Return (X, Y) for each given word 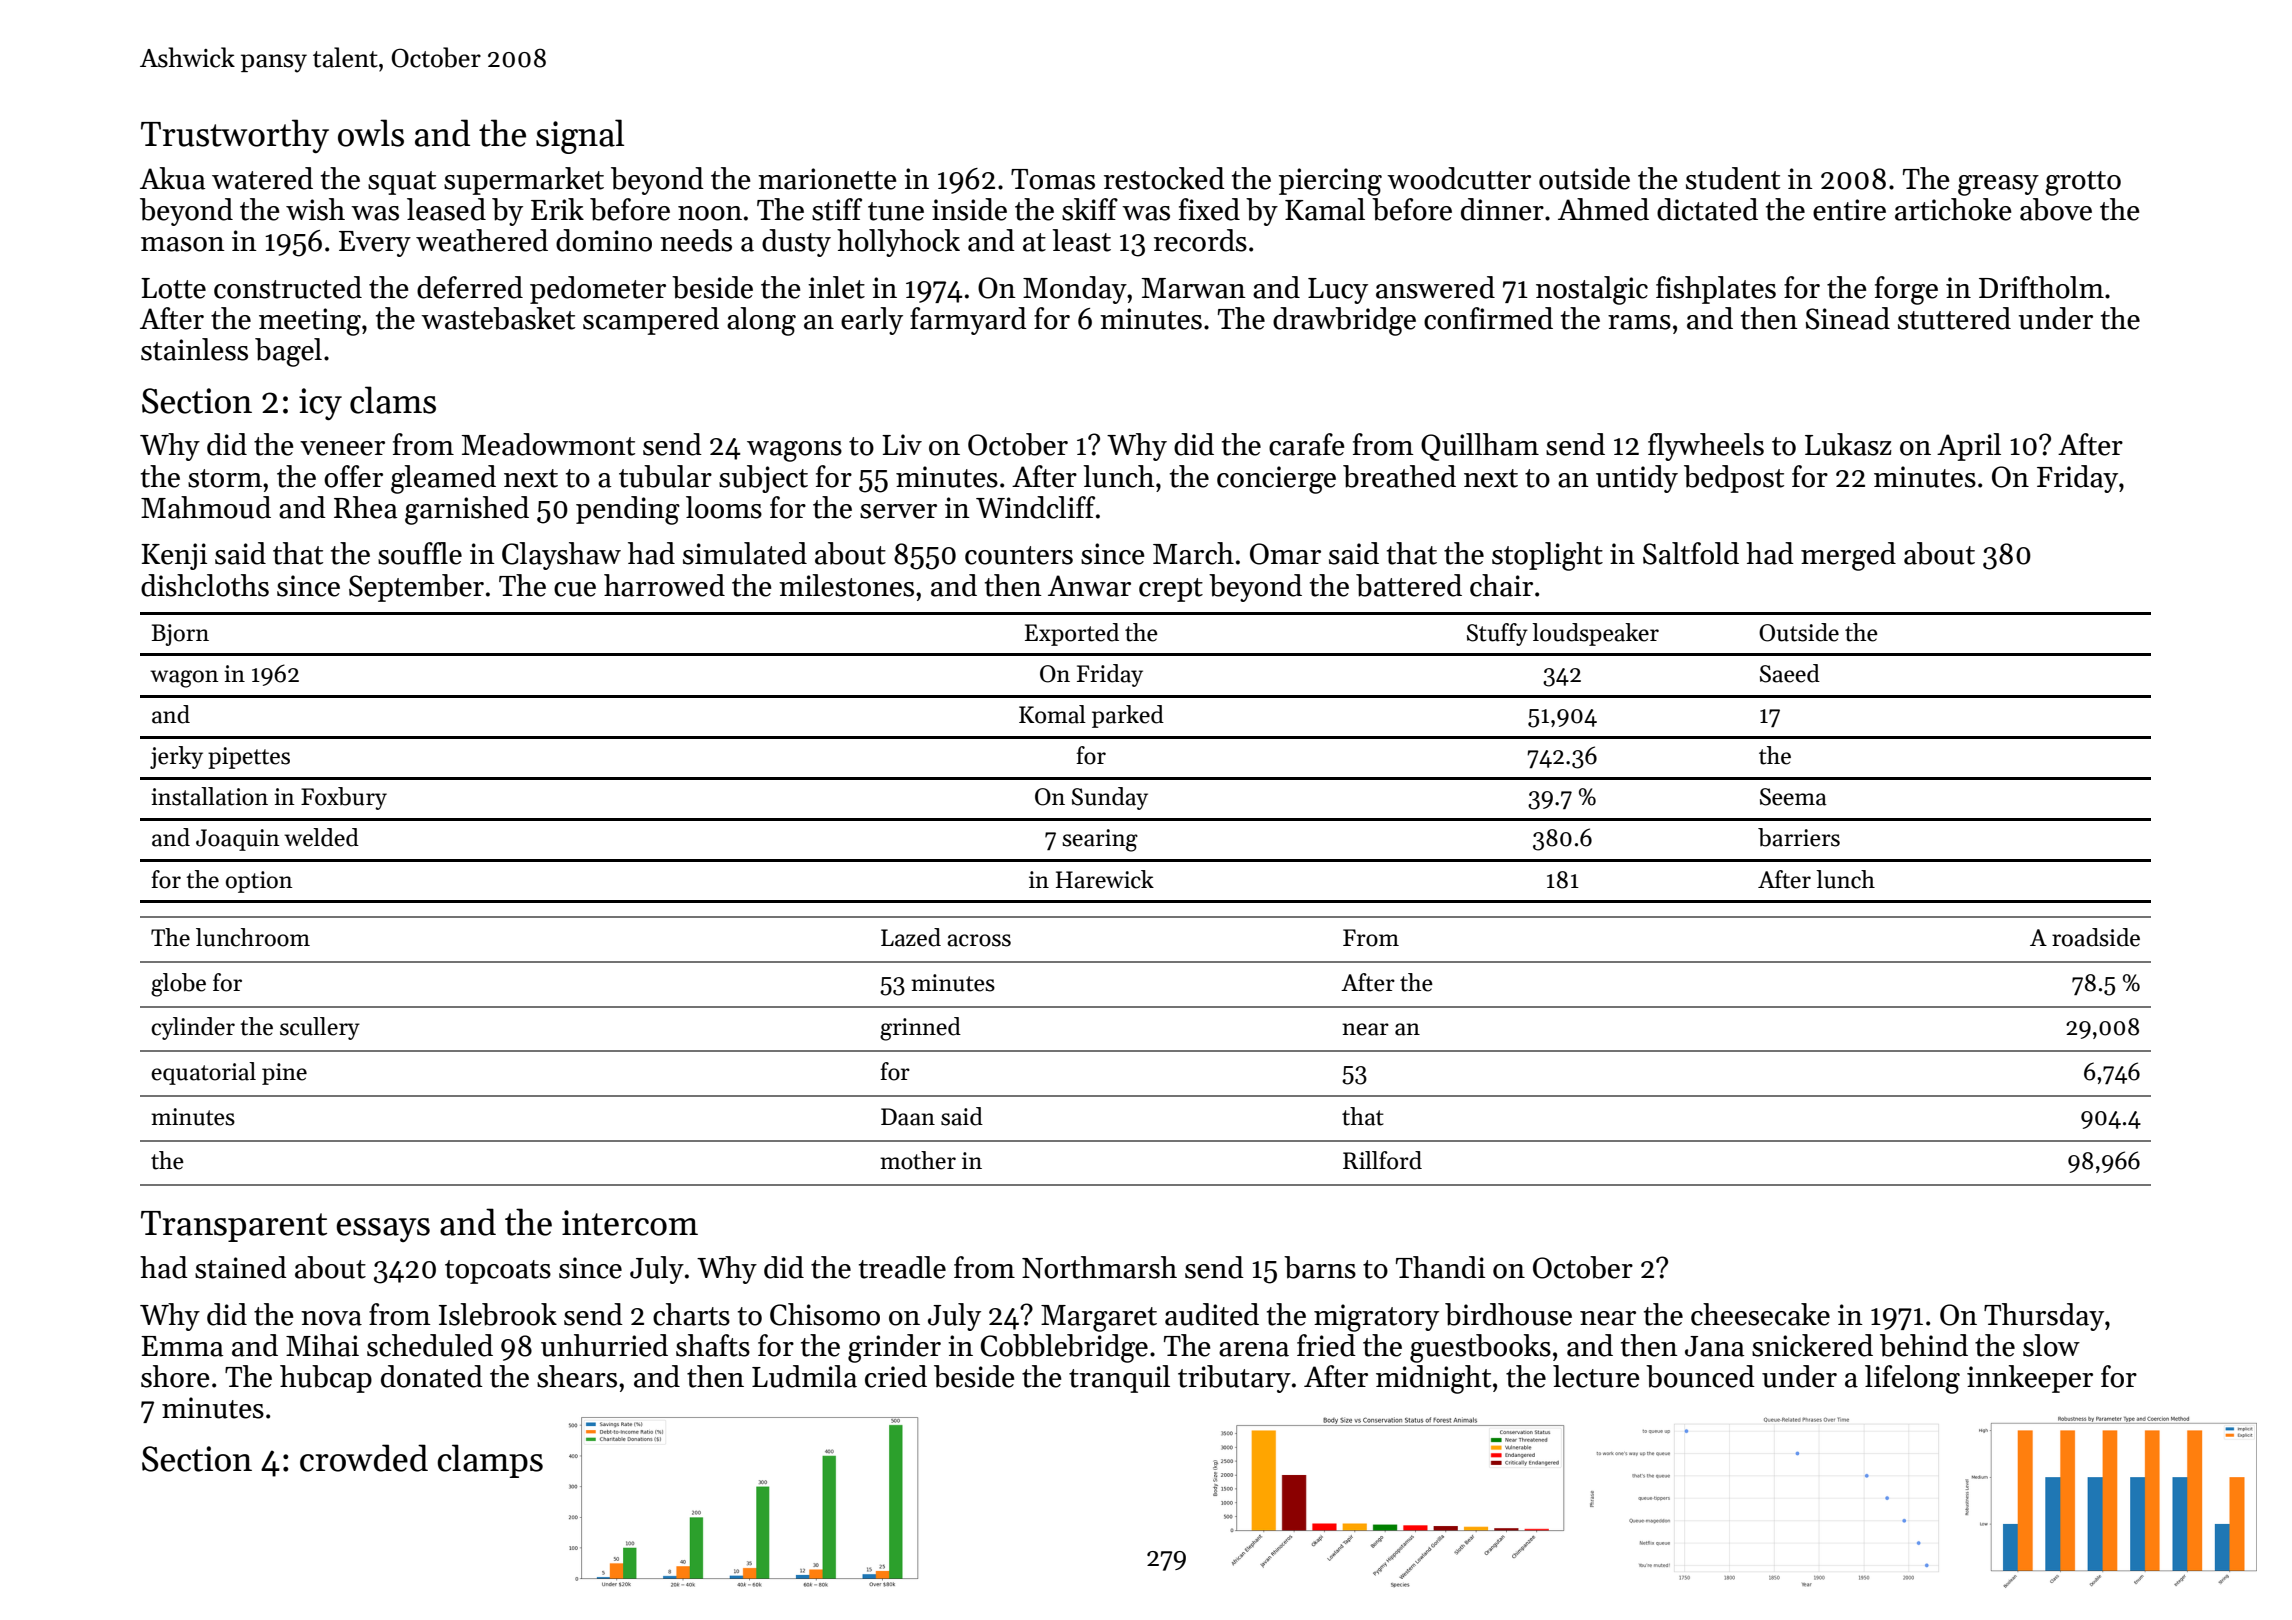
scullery (320, 1028)
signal (580, 136)
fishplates (1716, 290)
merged (1848, 556)
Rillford (1382, 1160)
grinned (920, 1029)
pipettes (249, 758)
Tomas (1053, 179)
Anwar (1089, 586)
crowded (364, 1458)
